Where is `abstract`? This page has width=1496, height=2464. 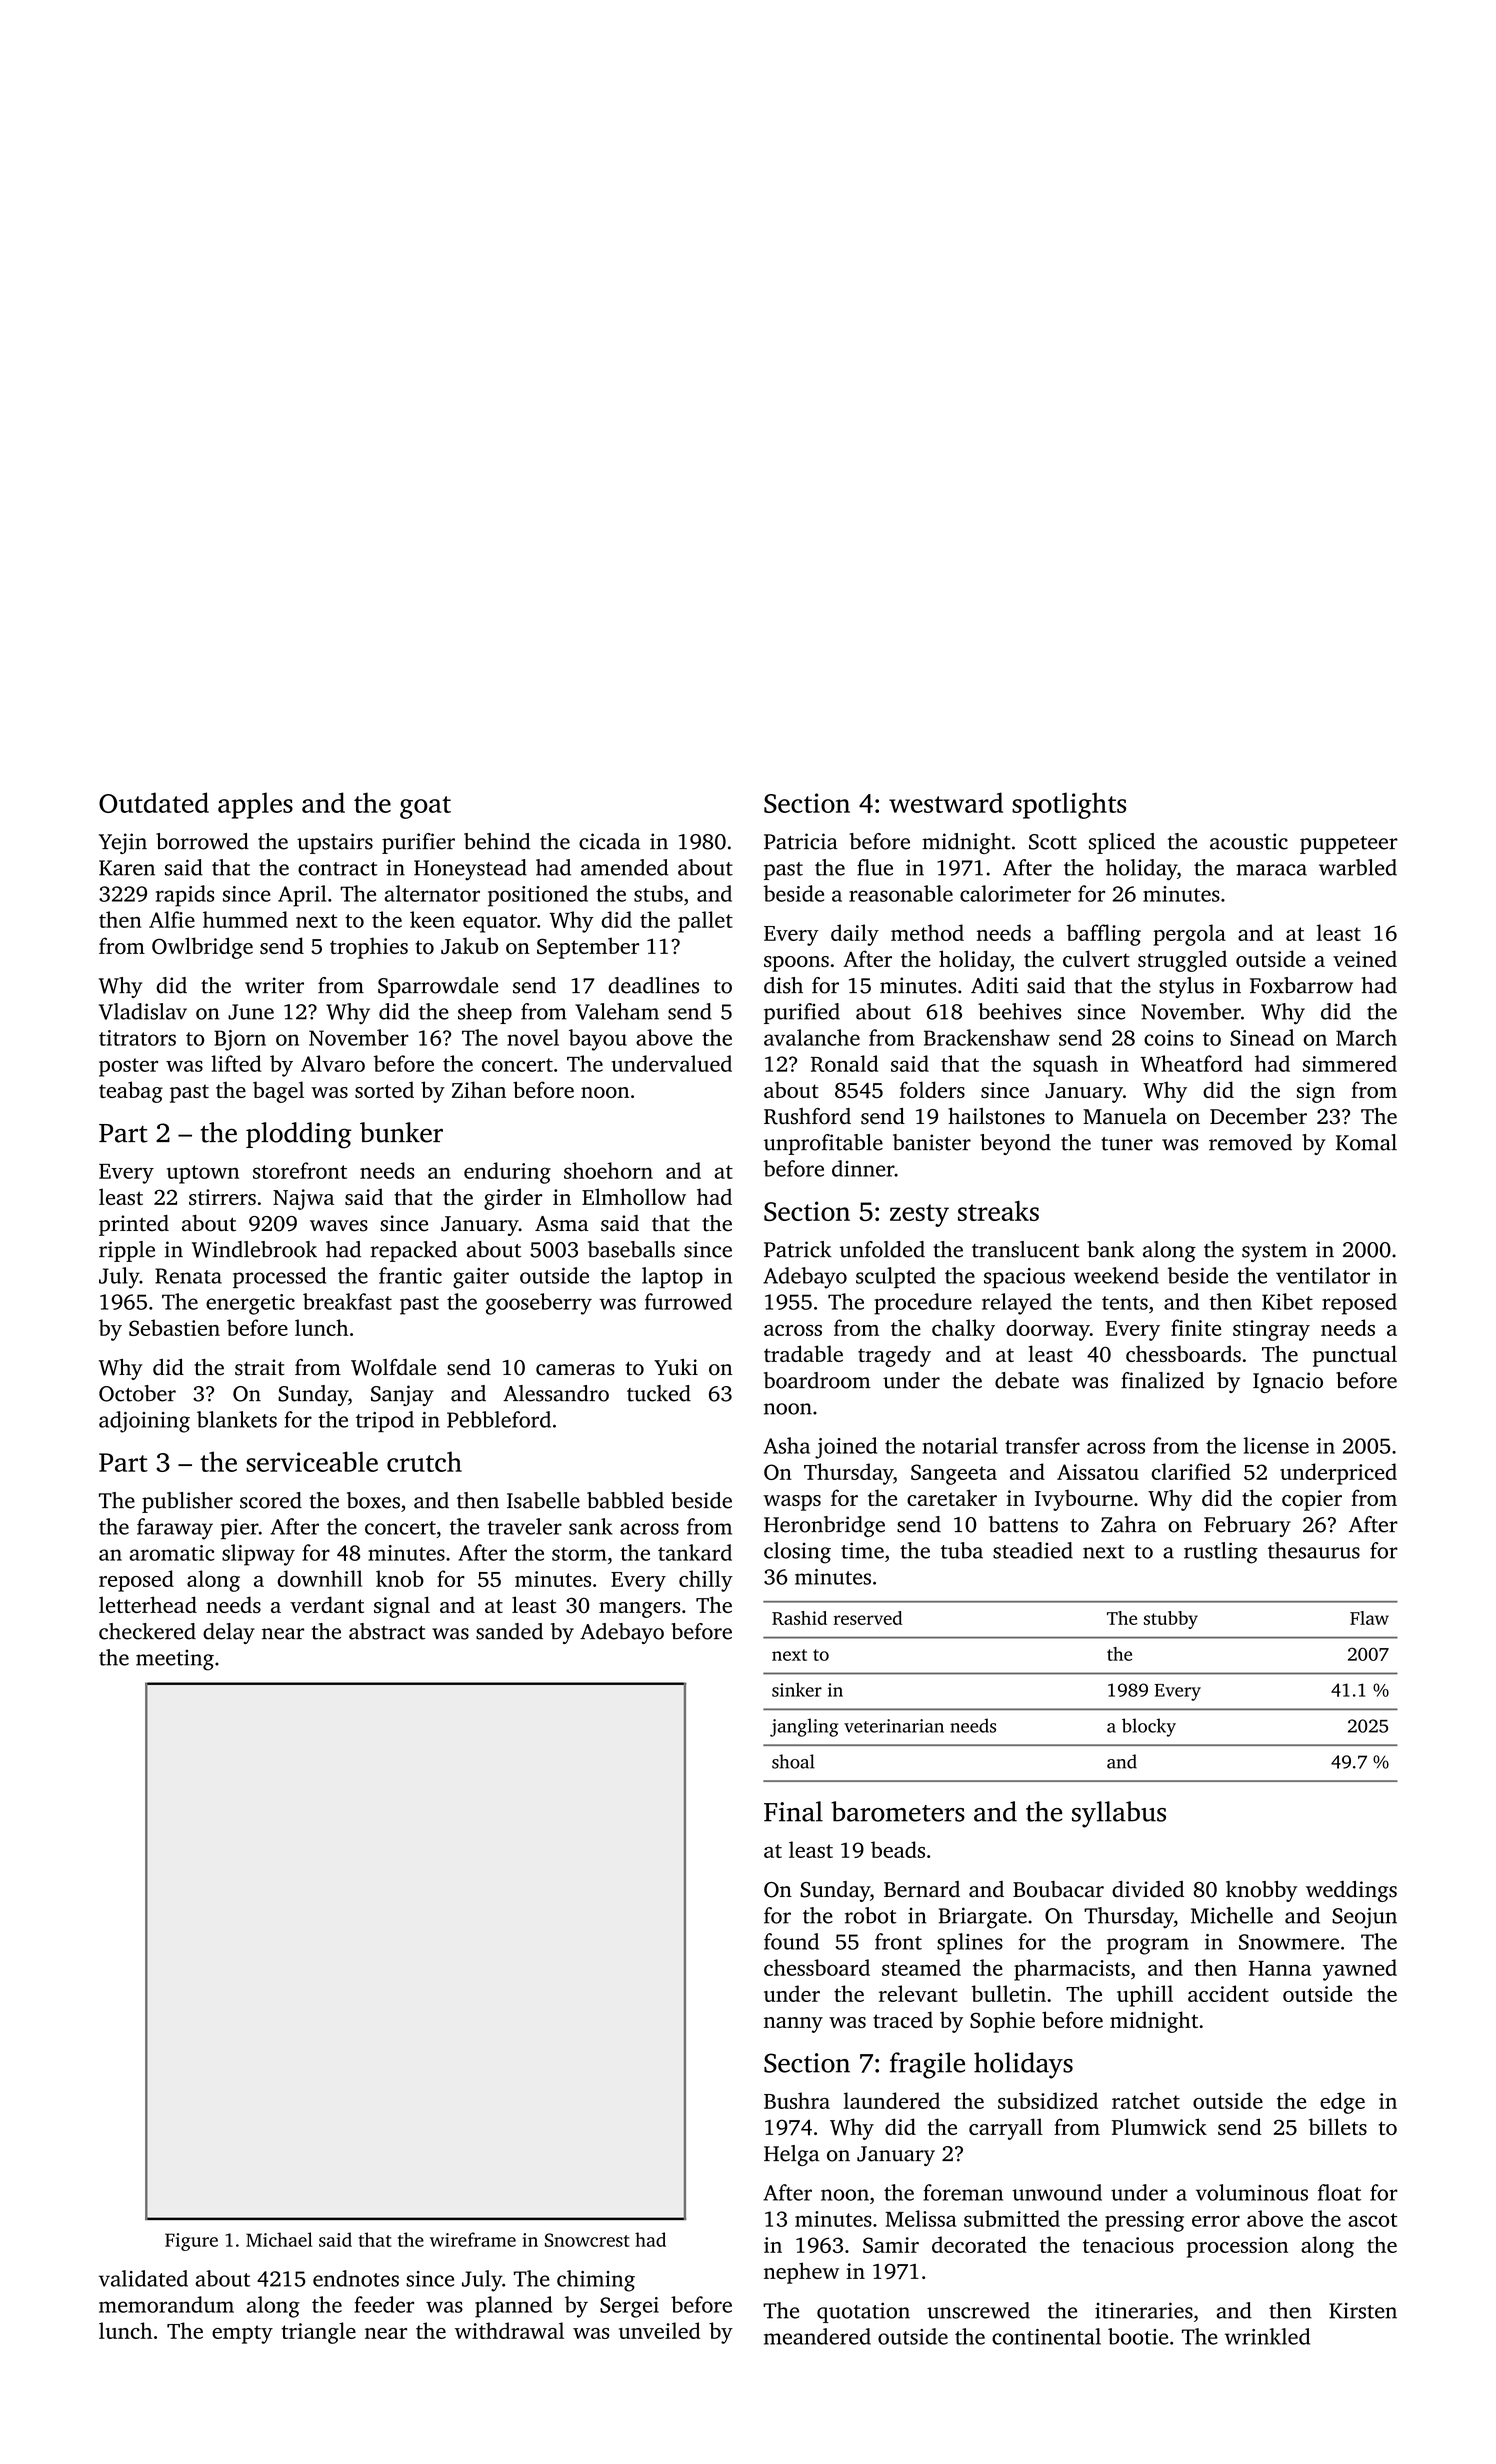 abstract is located at coordinates (387, 1631).
